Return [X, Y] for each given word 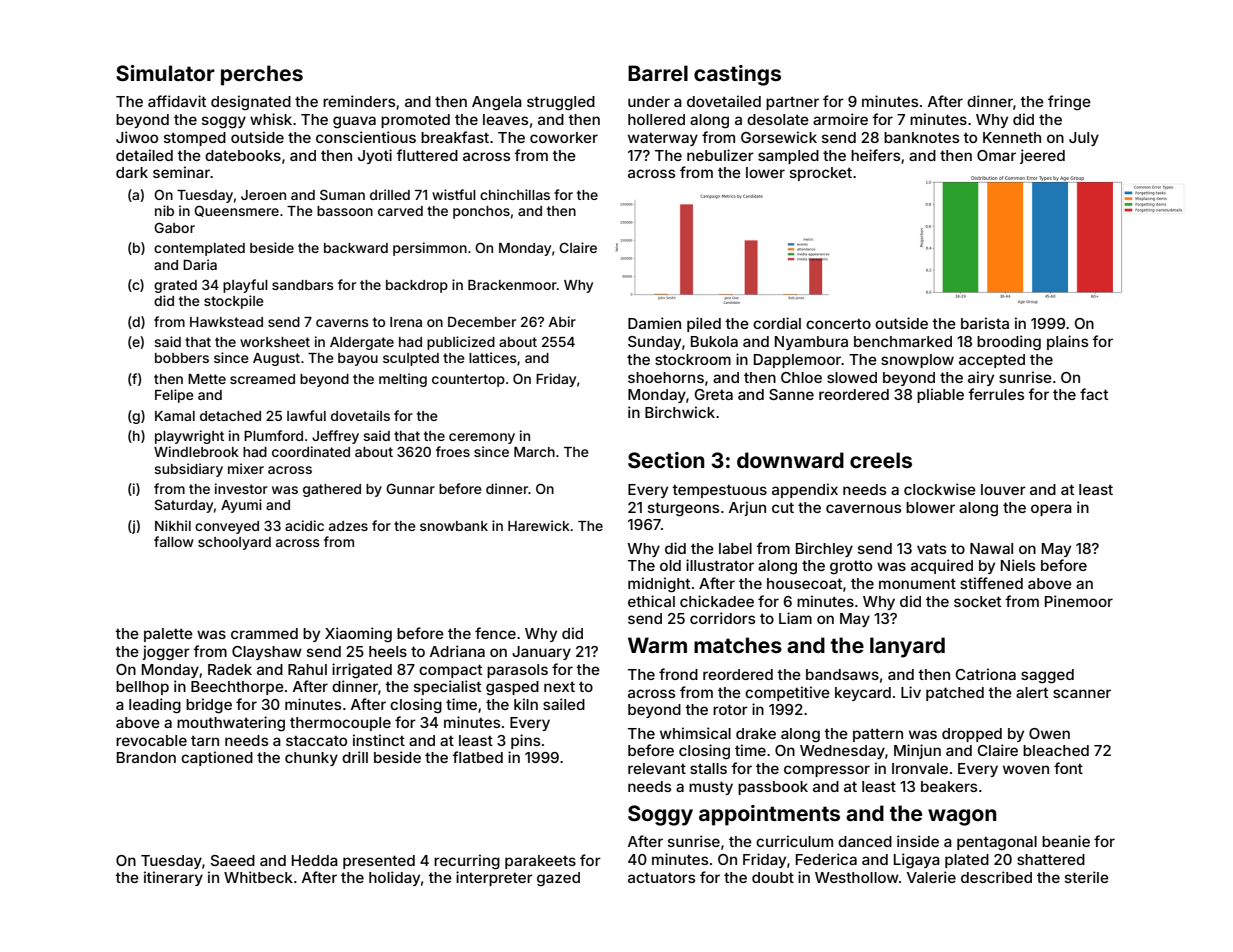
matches [738, 645]
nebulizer [720, 155]
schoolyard [234, 543]
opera [1051, 510]
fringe [1069, 103]
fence [495, 633]
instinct [379, 740]
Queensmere [236, 211]
